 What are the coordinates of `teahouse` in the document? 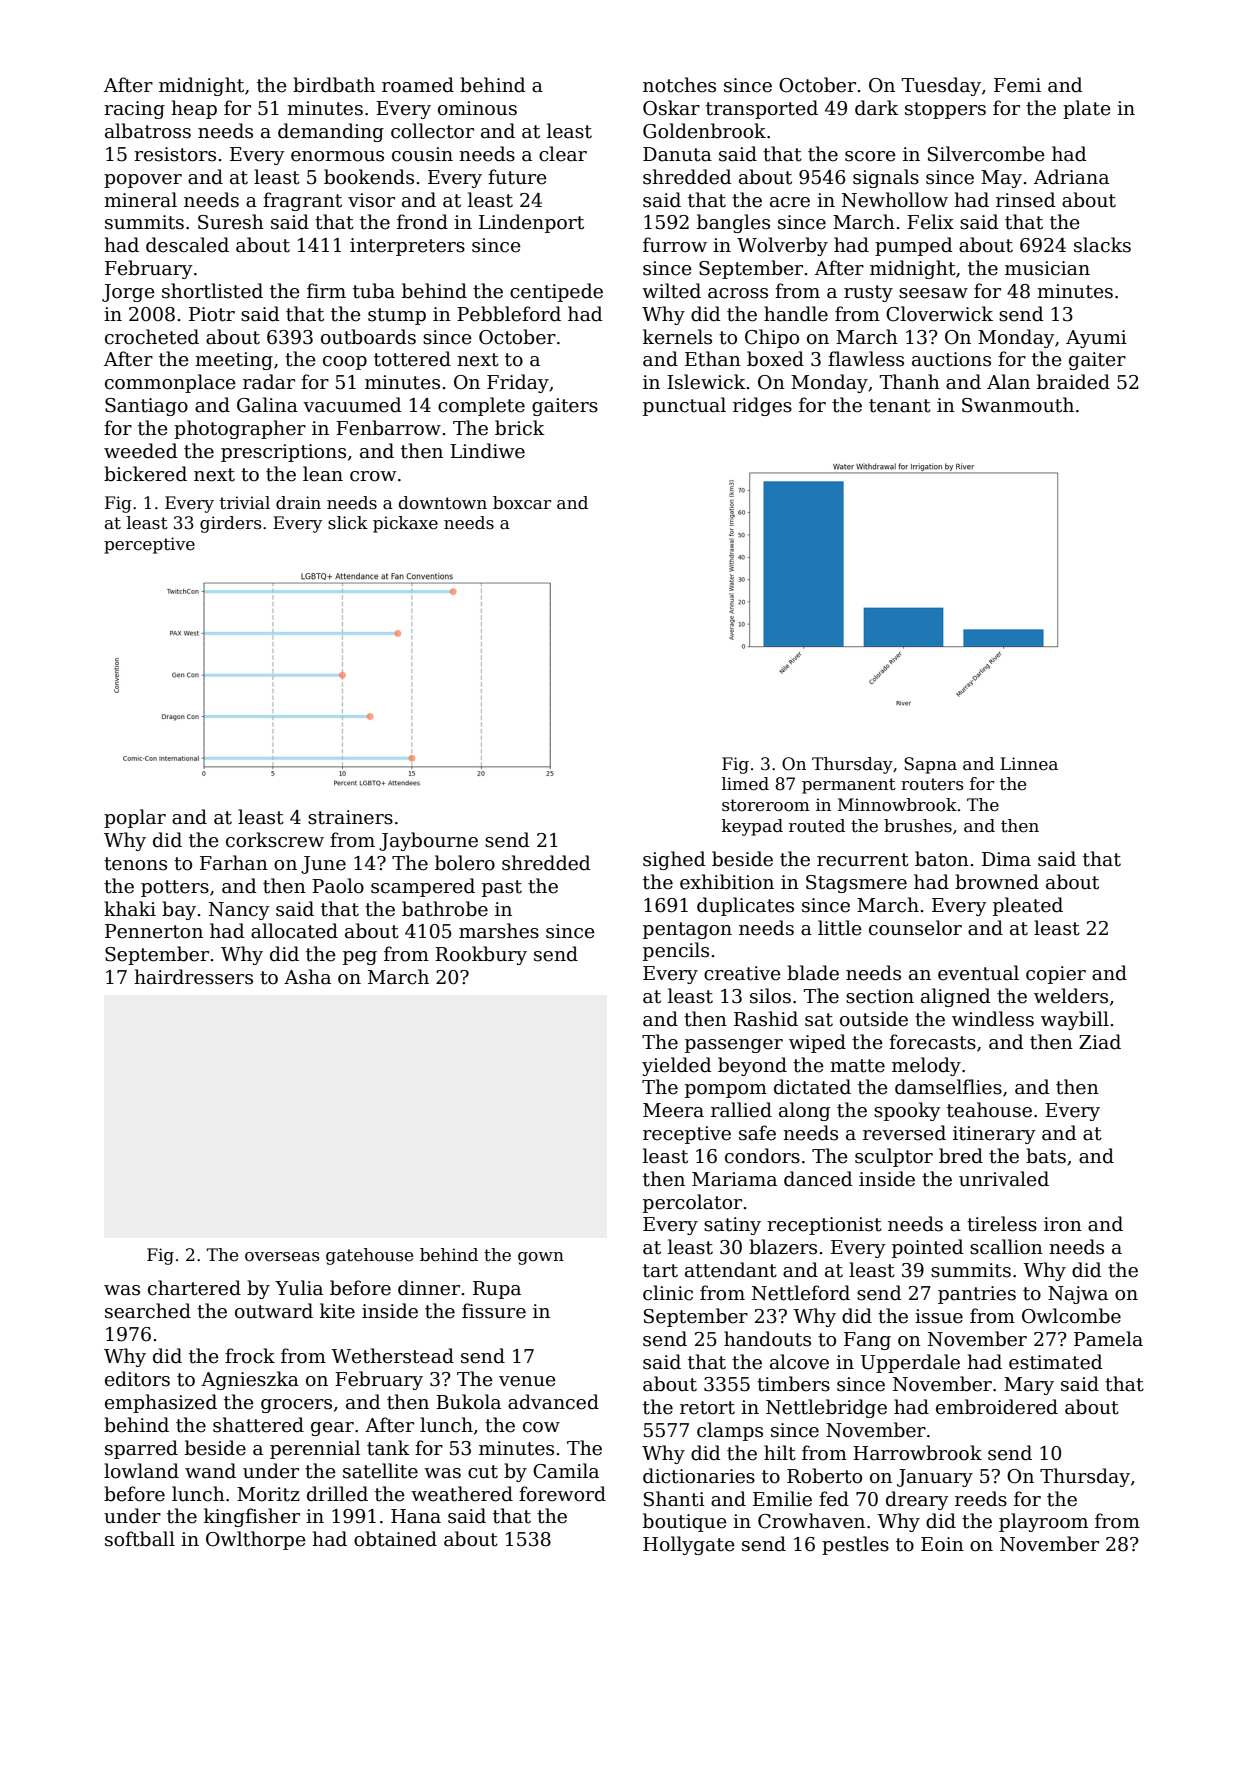 It's located at (989, 1110).
